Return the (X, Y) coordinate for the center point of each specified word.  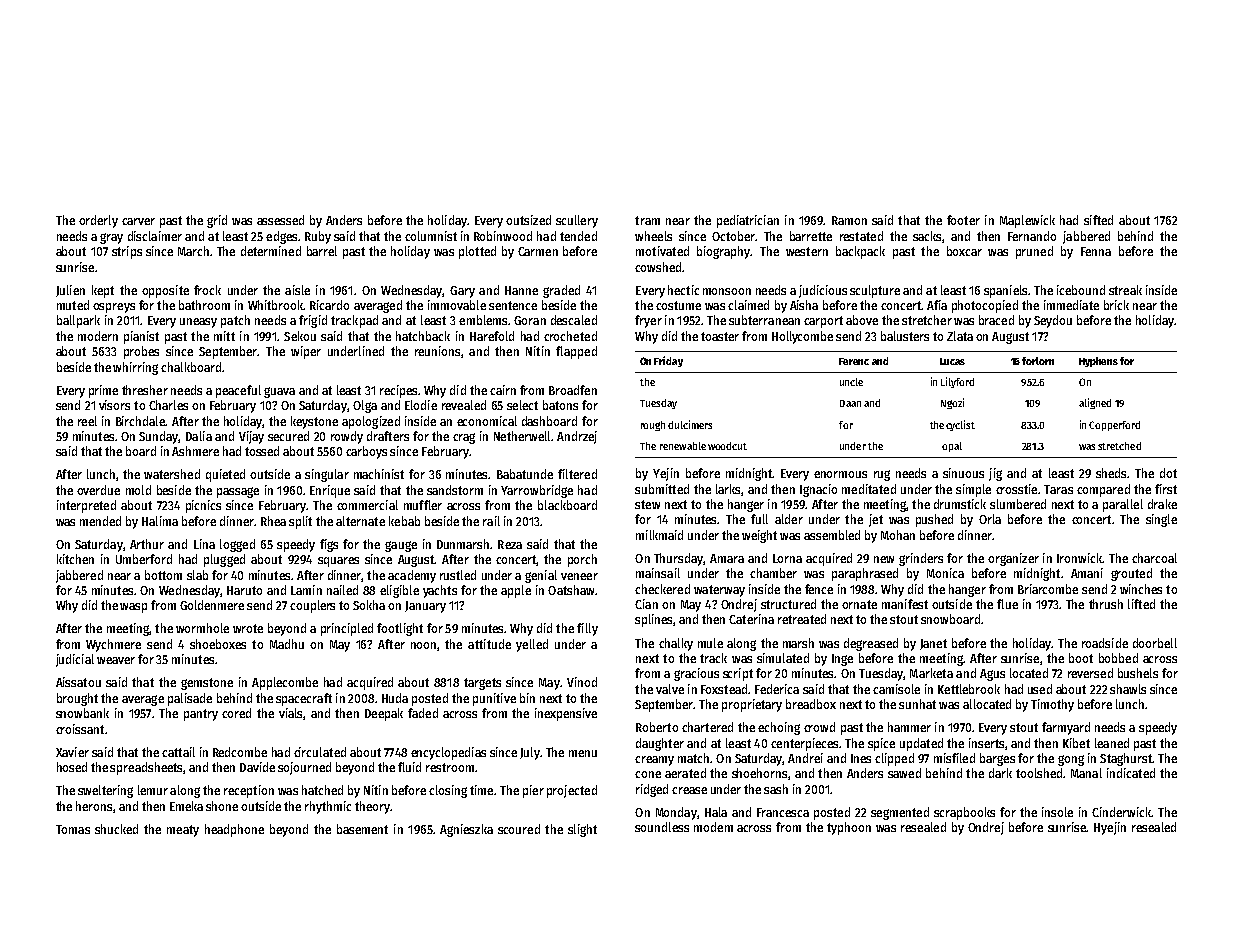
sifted (1098, 220)
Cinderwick (1121, 812)
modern (98, 336)
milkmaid (659, 535)
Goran (530, 320)
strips (127, 252)
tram (647, 220)
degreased (871, 644)
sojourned (304, 768)
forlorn (1038, 361)
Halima (160, 521)
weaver (116, 660)
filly (587, 629)
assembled (832, 535)
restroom (450, 767)
